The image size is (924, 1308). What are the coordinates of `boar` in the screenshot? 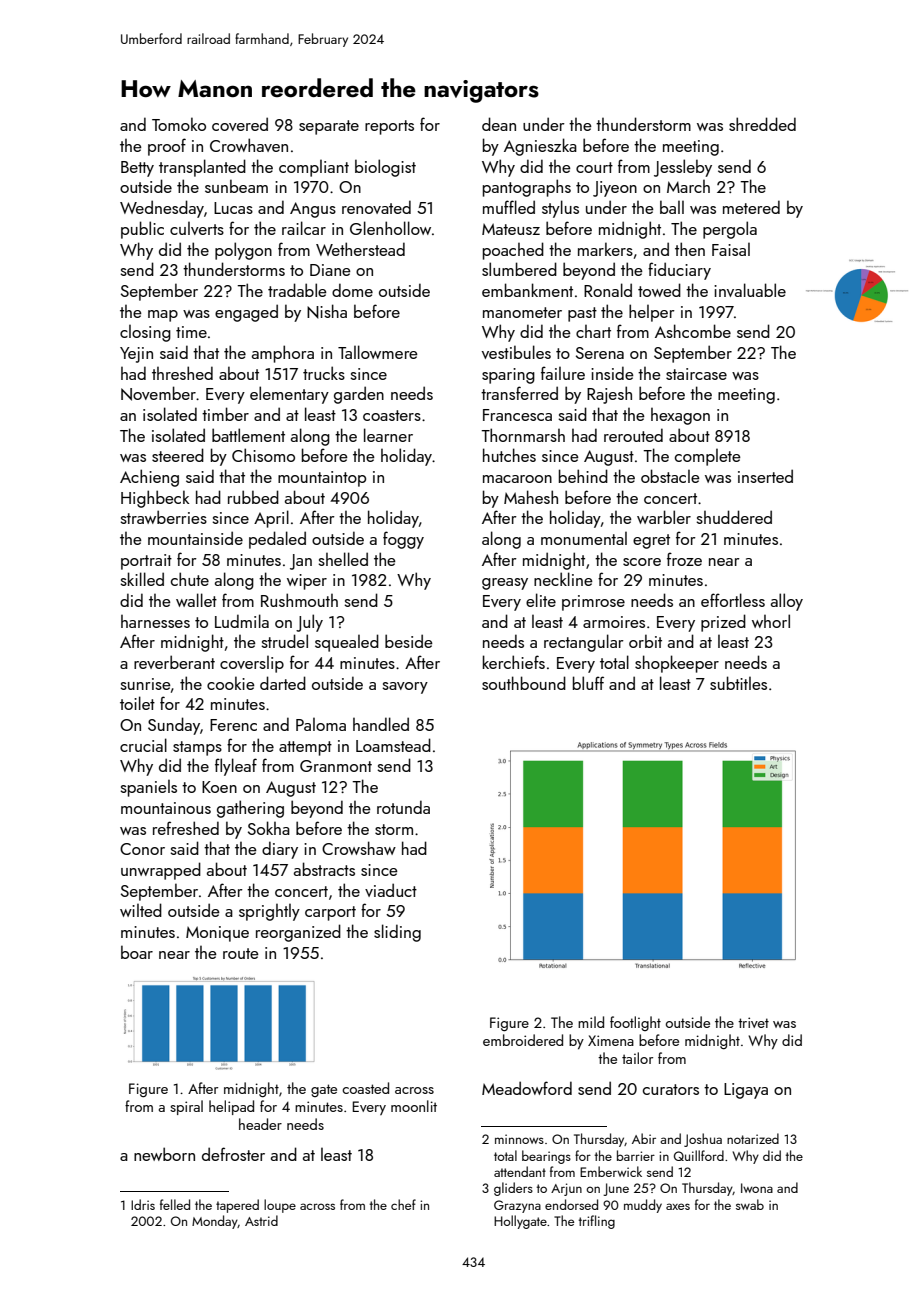 It's located at (137, 952).
